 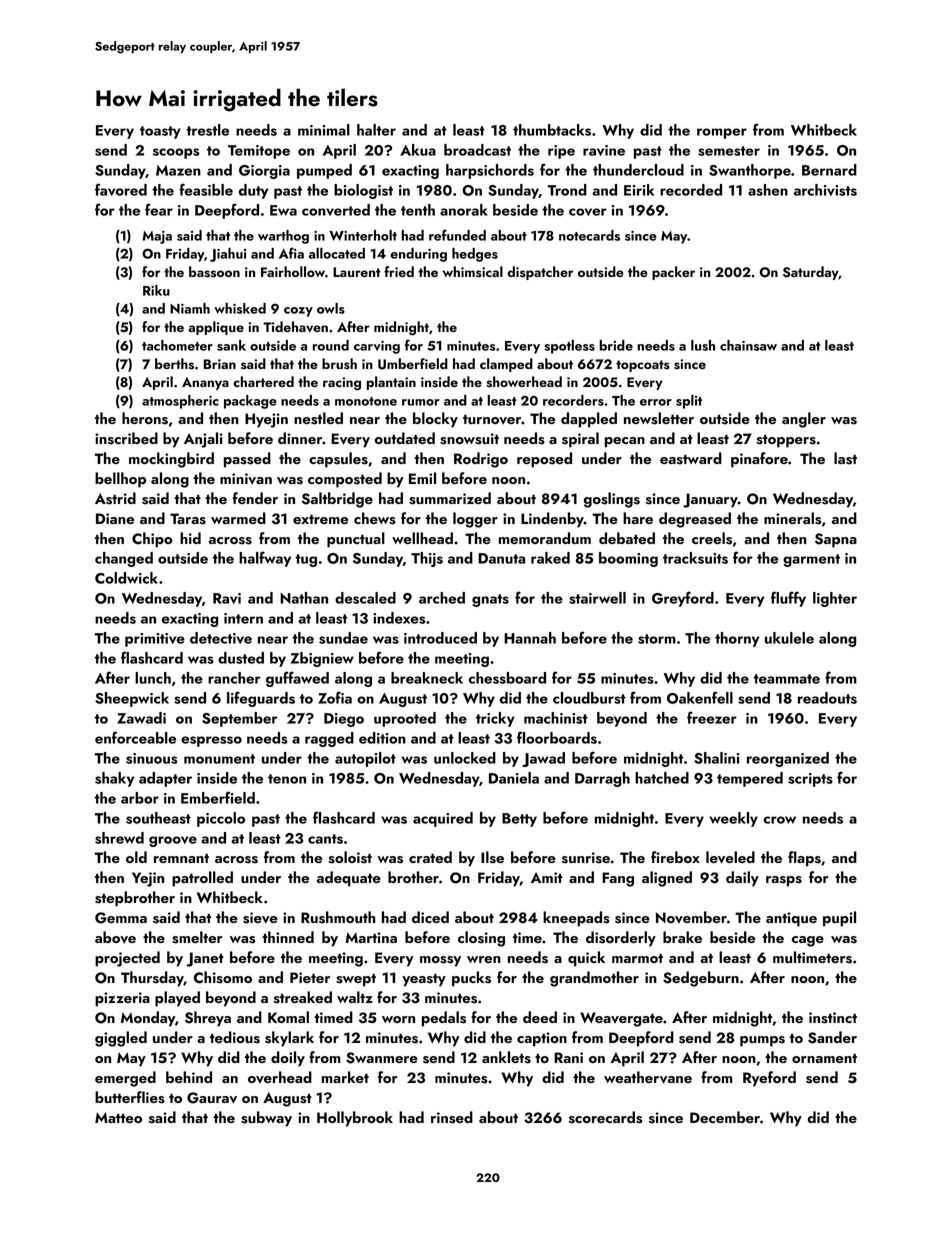 I want to click on monument, so click(x=219, y=759).
